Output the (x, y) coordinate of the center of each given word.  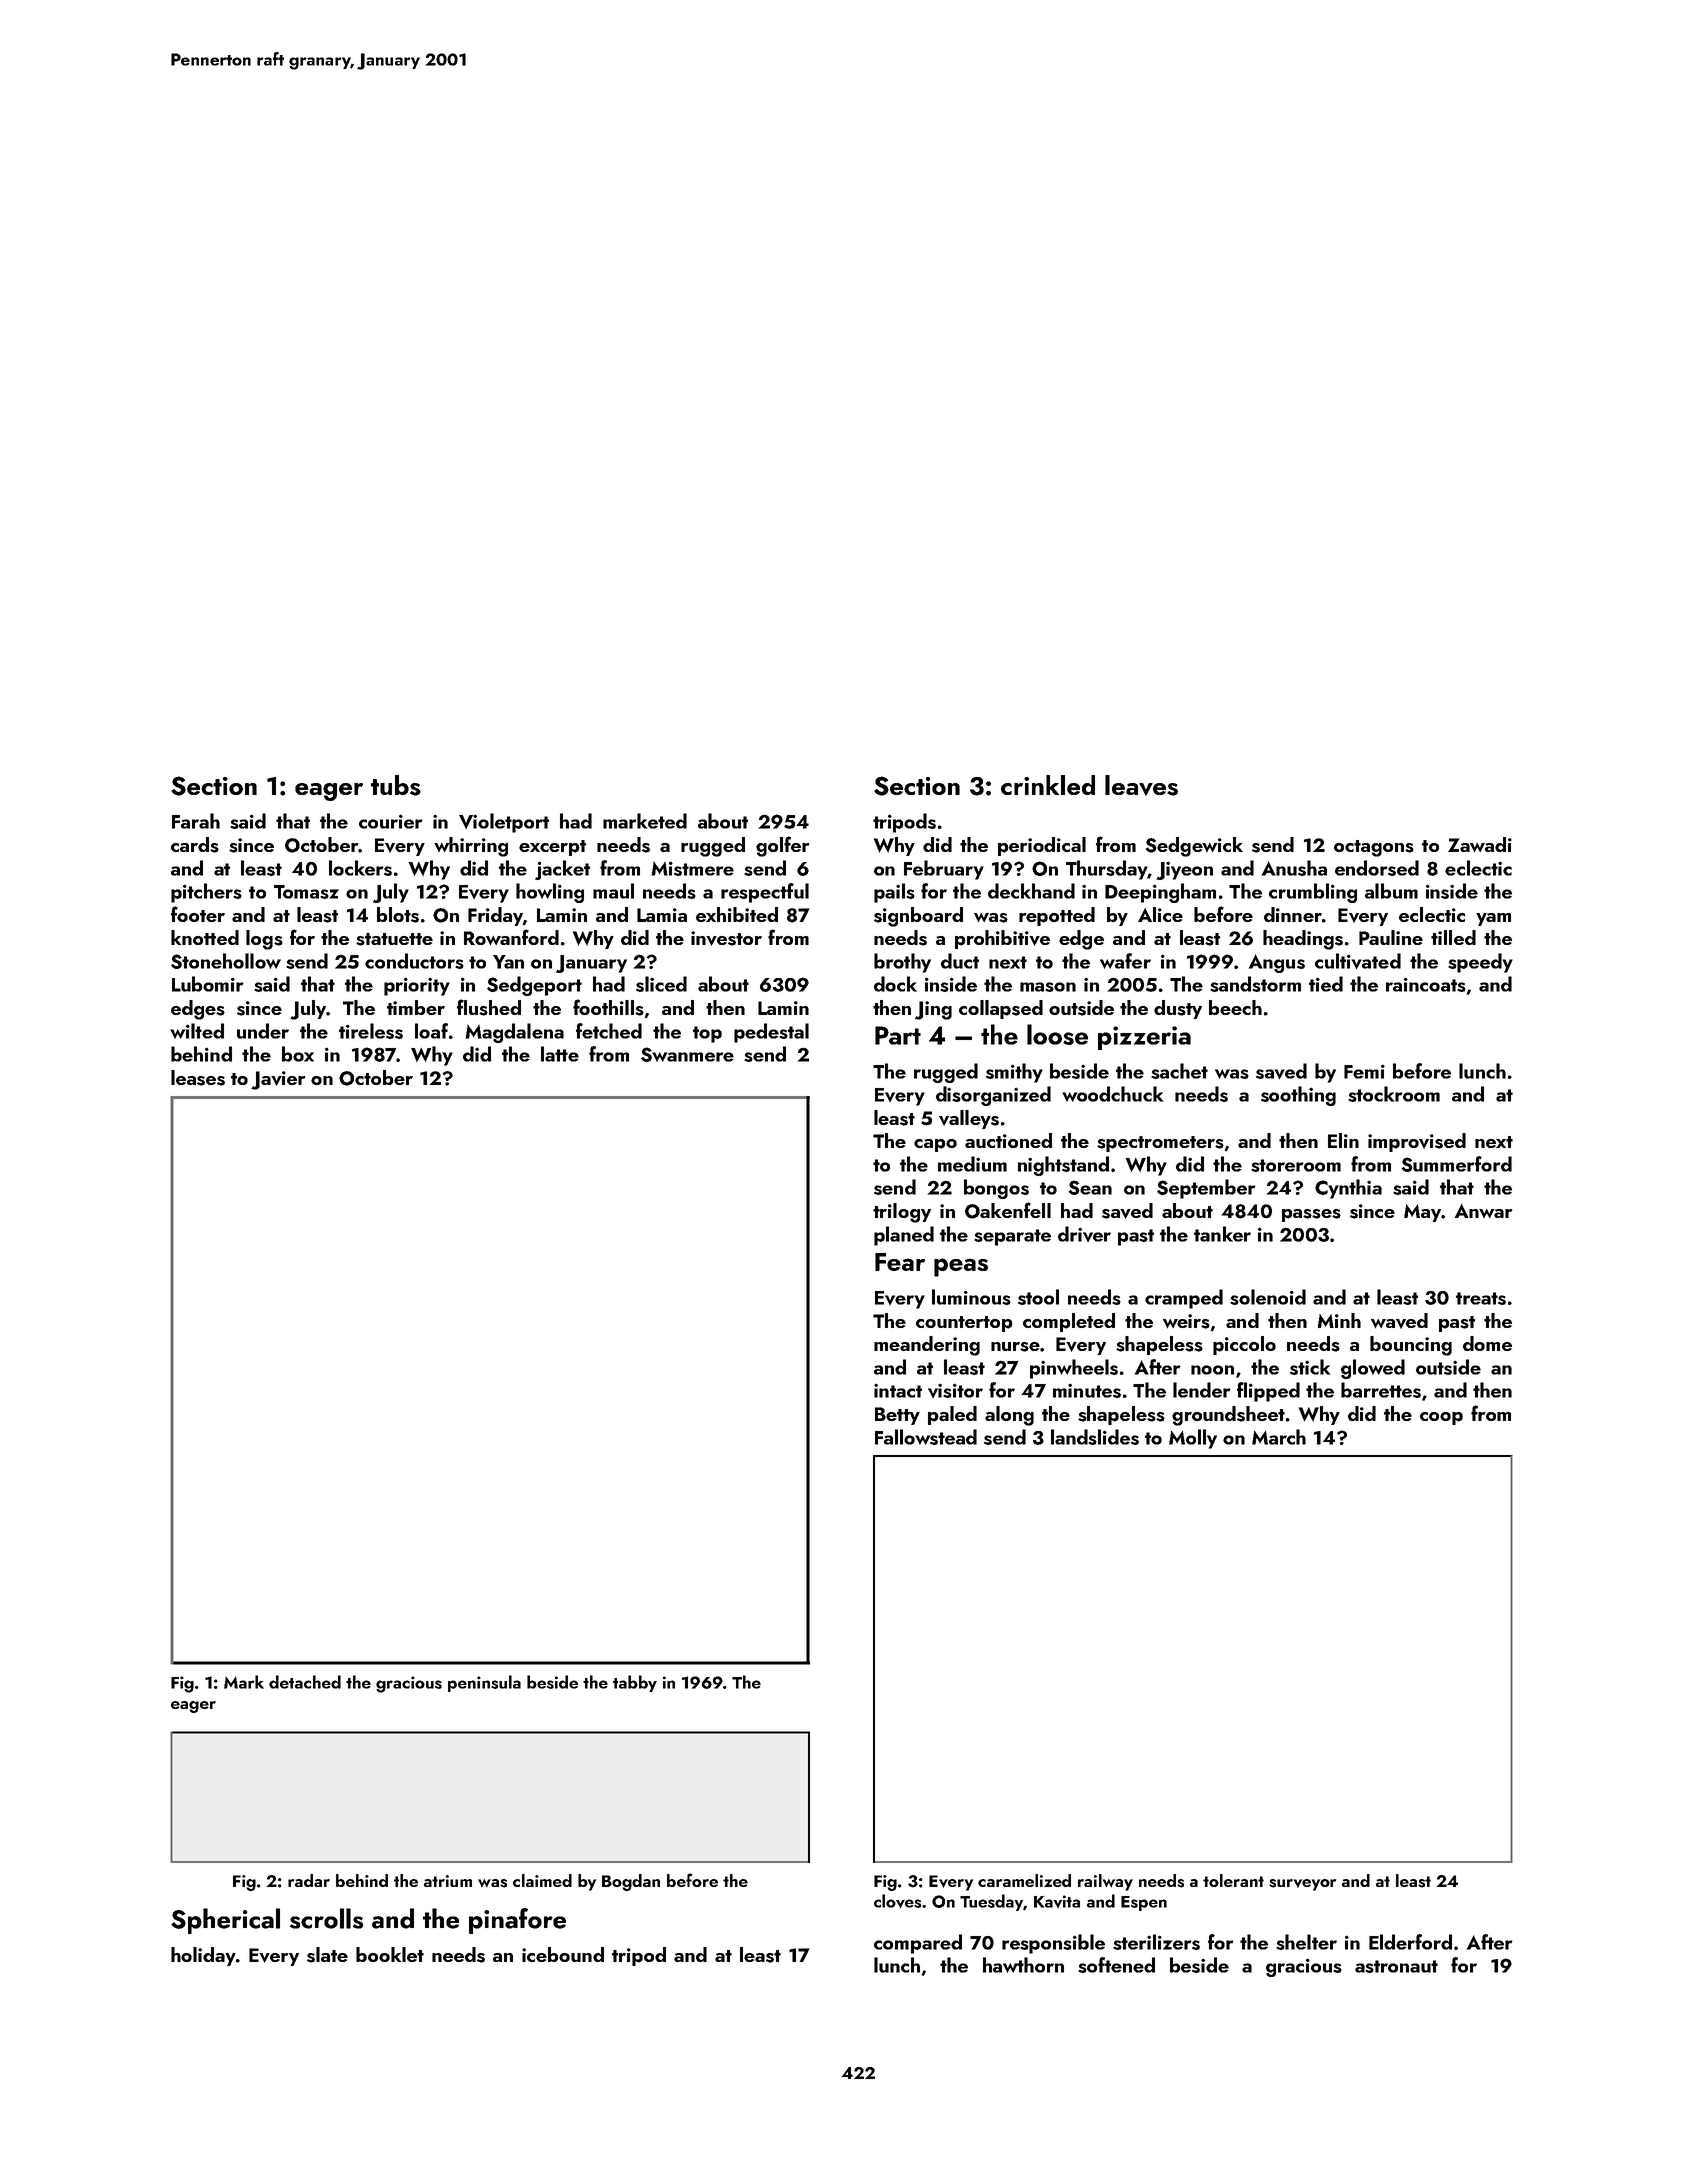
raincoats (1426, 984)
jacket (562, 870)
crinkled (1048, 785)
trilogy (902, 1213)
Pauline (1391, 937)
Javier (278, 1080)
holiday (203, 1956)
